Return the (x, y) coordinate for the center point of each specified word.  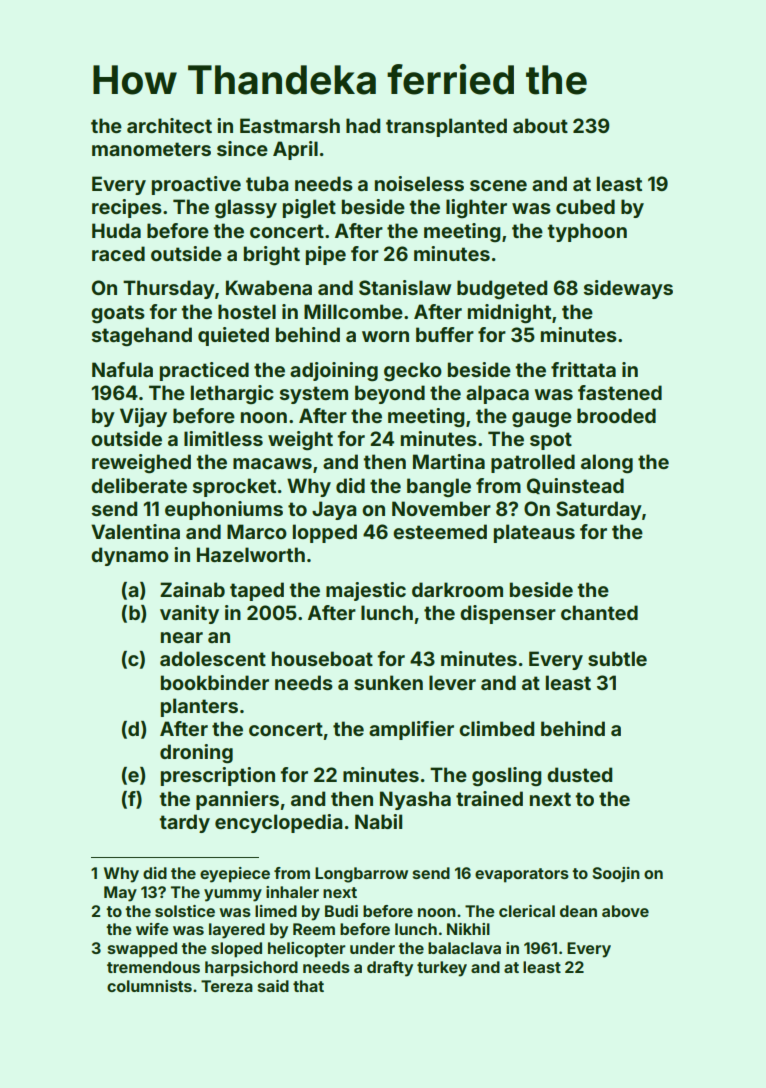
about (540, 125)
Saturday (599, 510)
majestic (366, 591)
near (182, 637)
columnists (149, 986)
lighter (476, 208)
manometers (151, 149)
